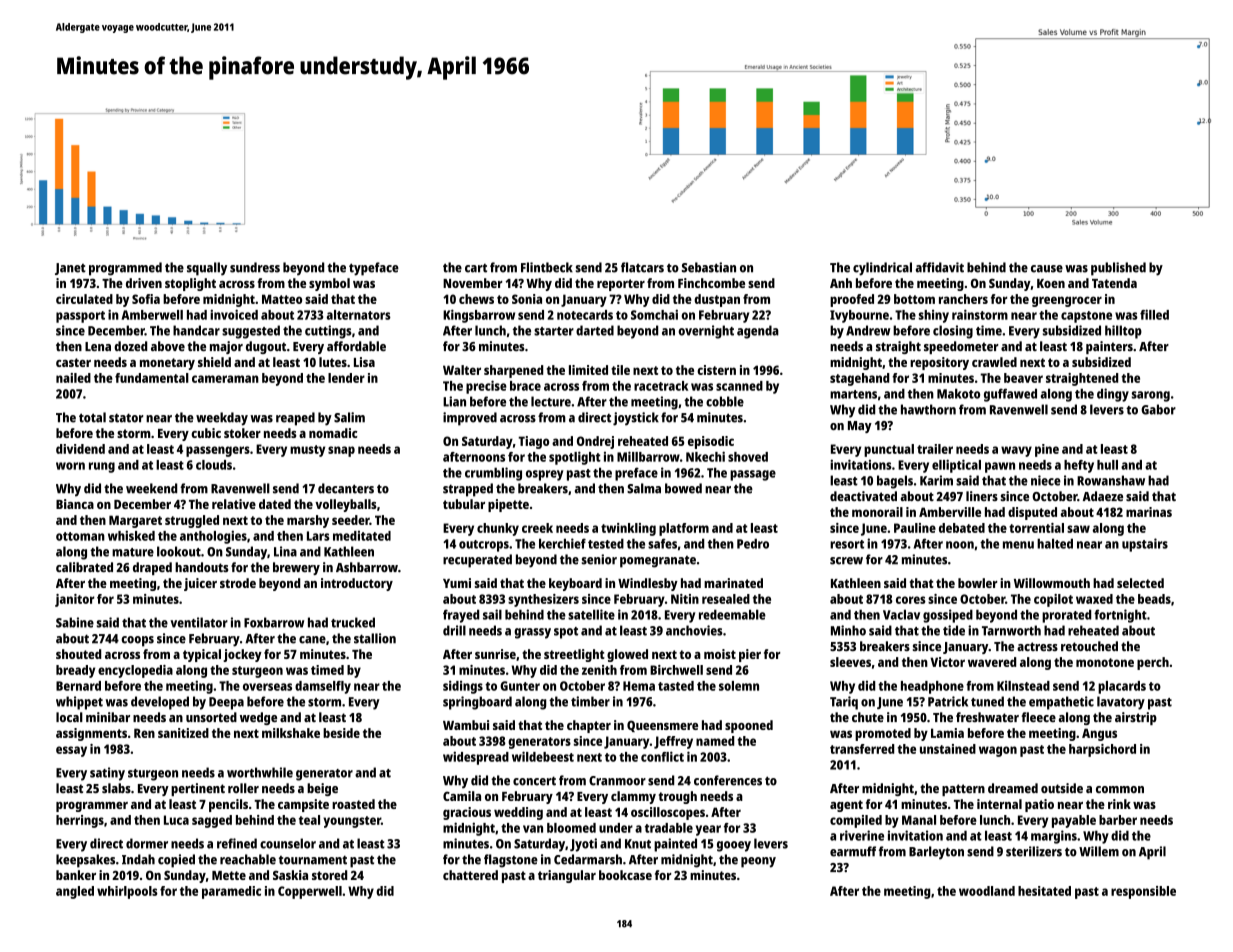 This screenshot has width=1233, height=952. I want to click on conferences, so click(728, 780).
